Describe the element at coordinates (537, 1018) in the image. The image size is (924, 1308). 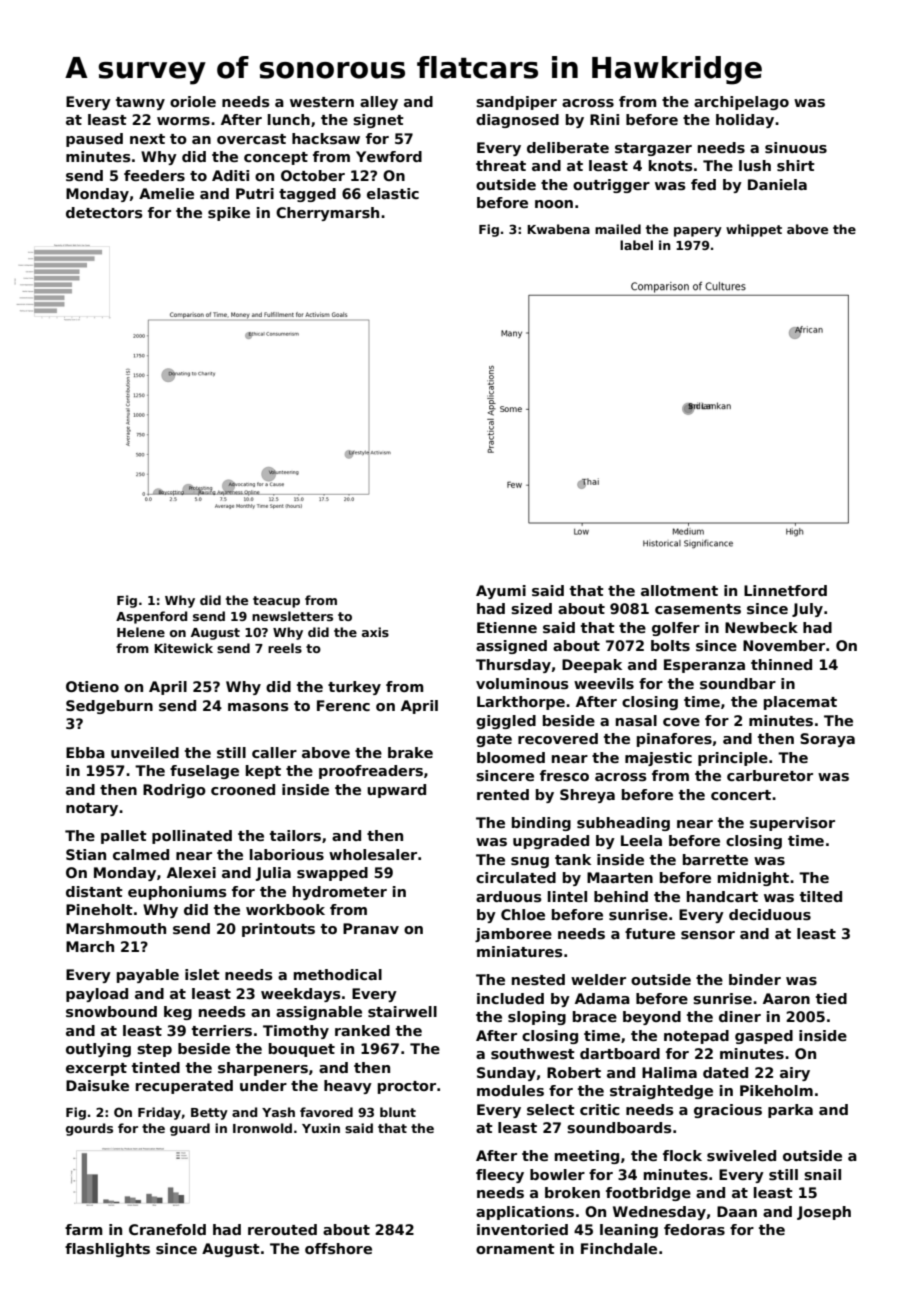
I see `sloping` at that location.
